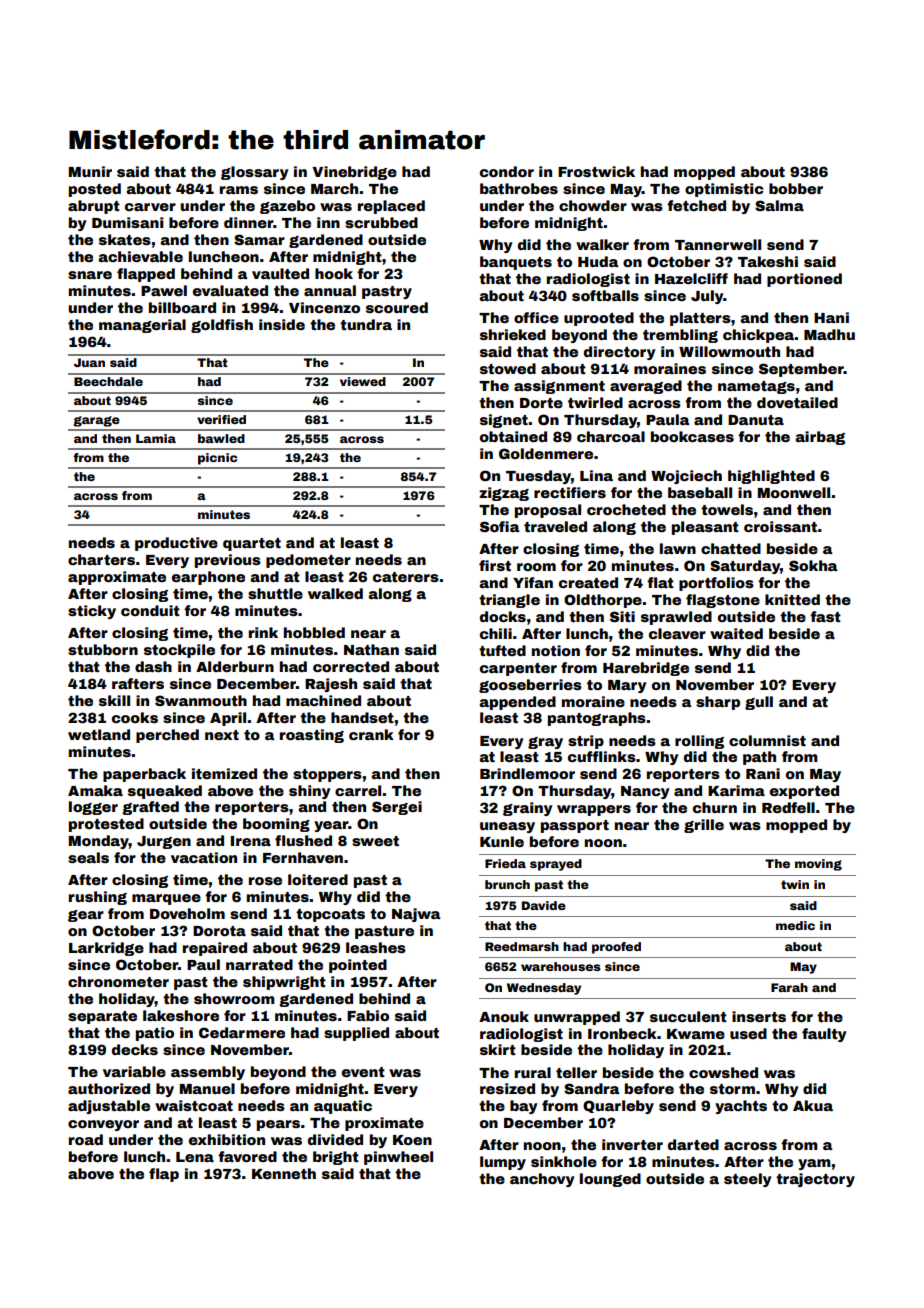 The height and width of the screenshot is (1308, 924). I want to click on wetland, so click(99, 734).
